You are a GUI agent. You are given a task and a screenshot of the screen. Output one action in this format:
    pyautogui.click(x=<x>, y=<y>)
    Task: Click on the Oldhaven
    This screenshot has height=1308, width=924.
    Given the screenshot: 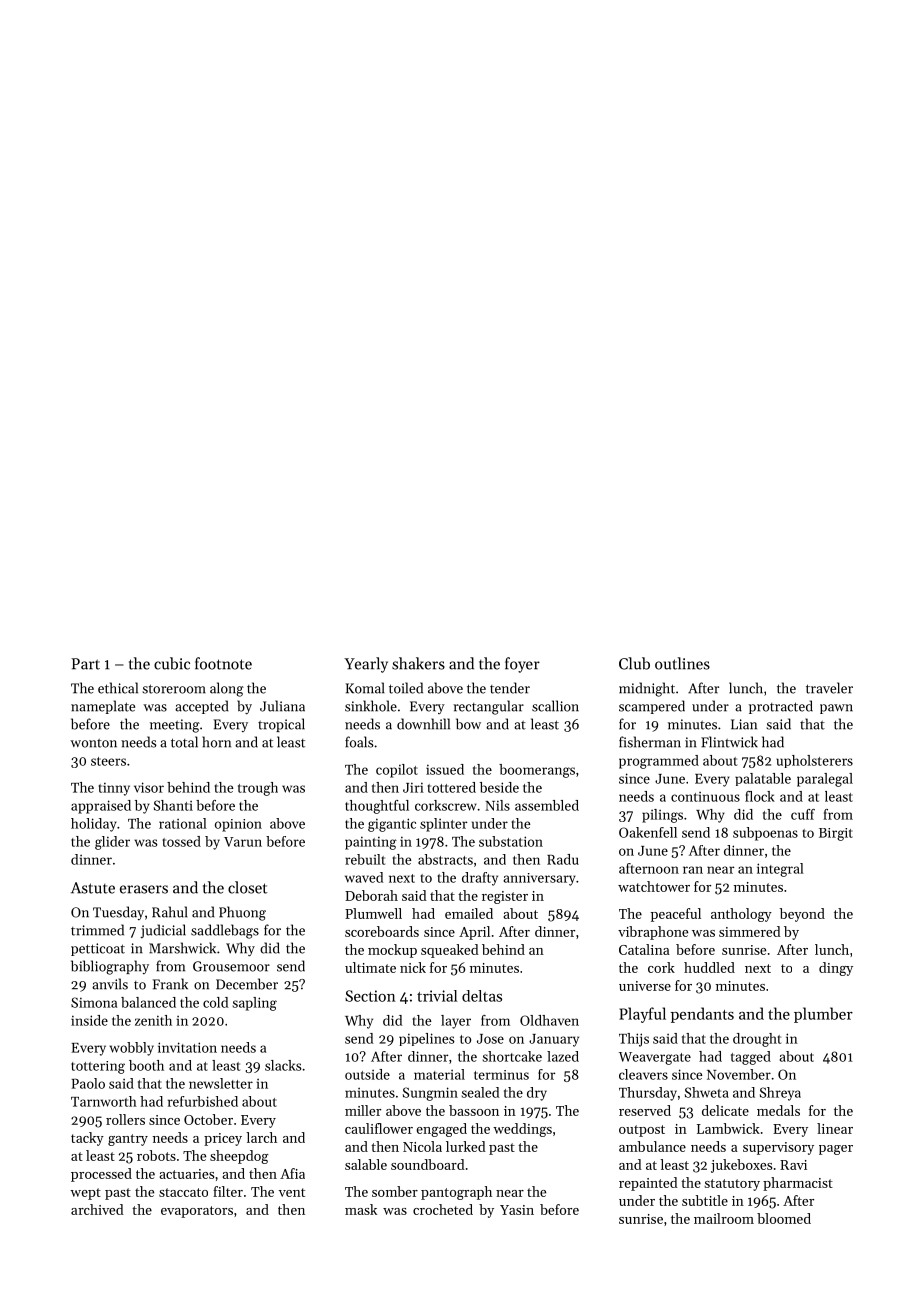 What is the action you would take?
    pyautogui.click(x=549, y=1020)
